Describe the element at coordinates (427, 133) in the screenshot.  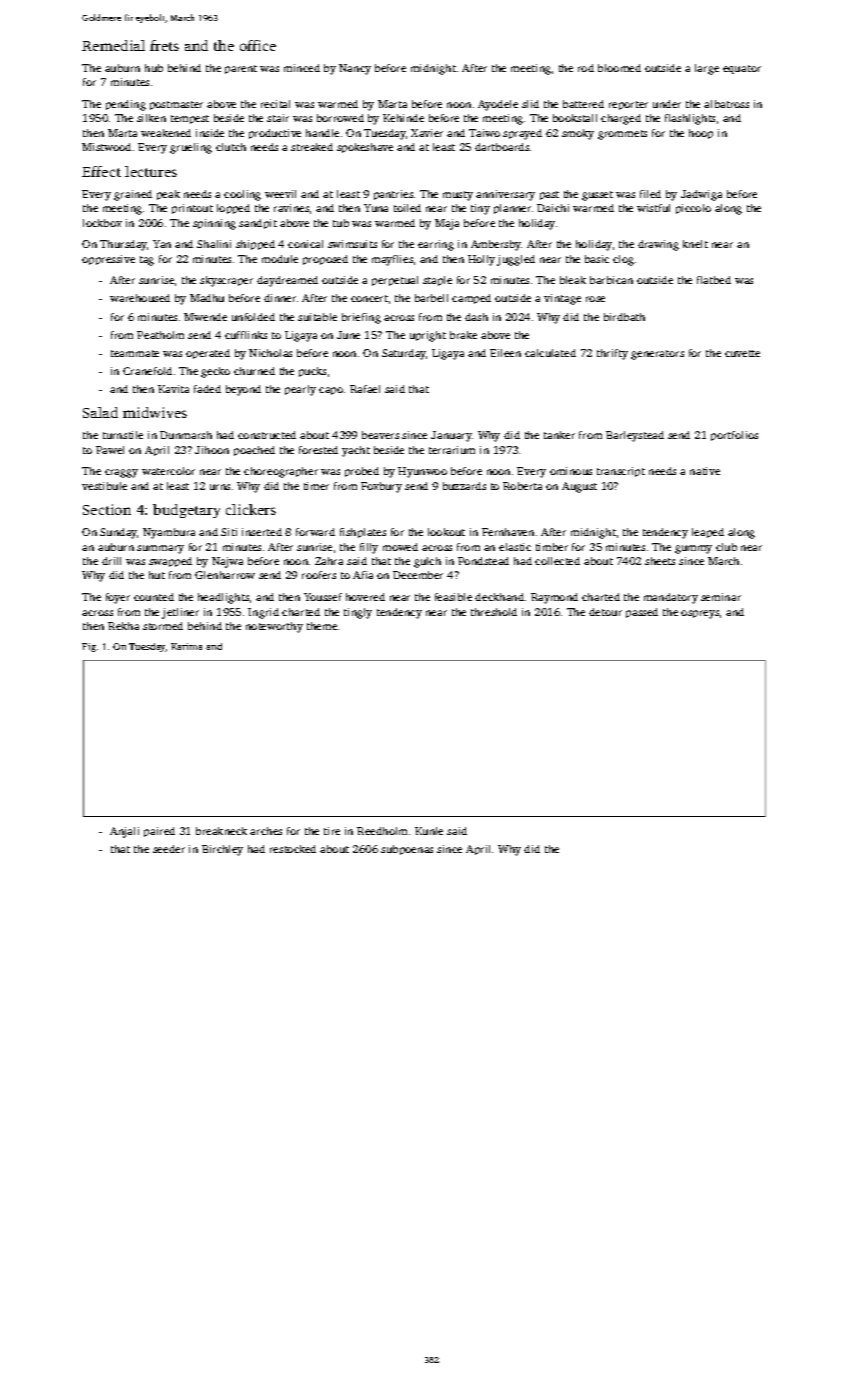
I see `Xavier` at that location.
